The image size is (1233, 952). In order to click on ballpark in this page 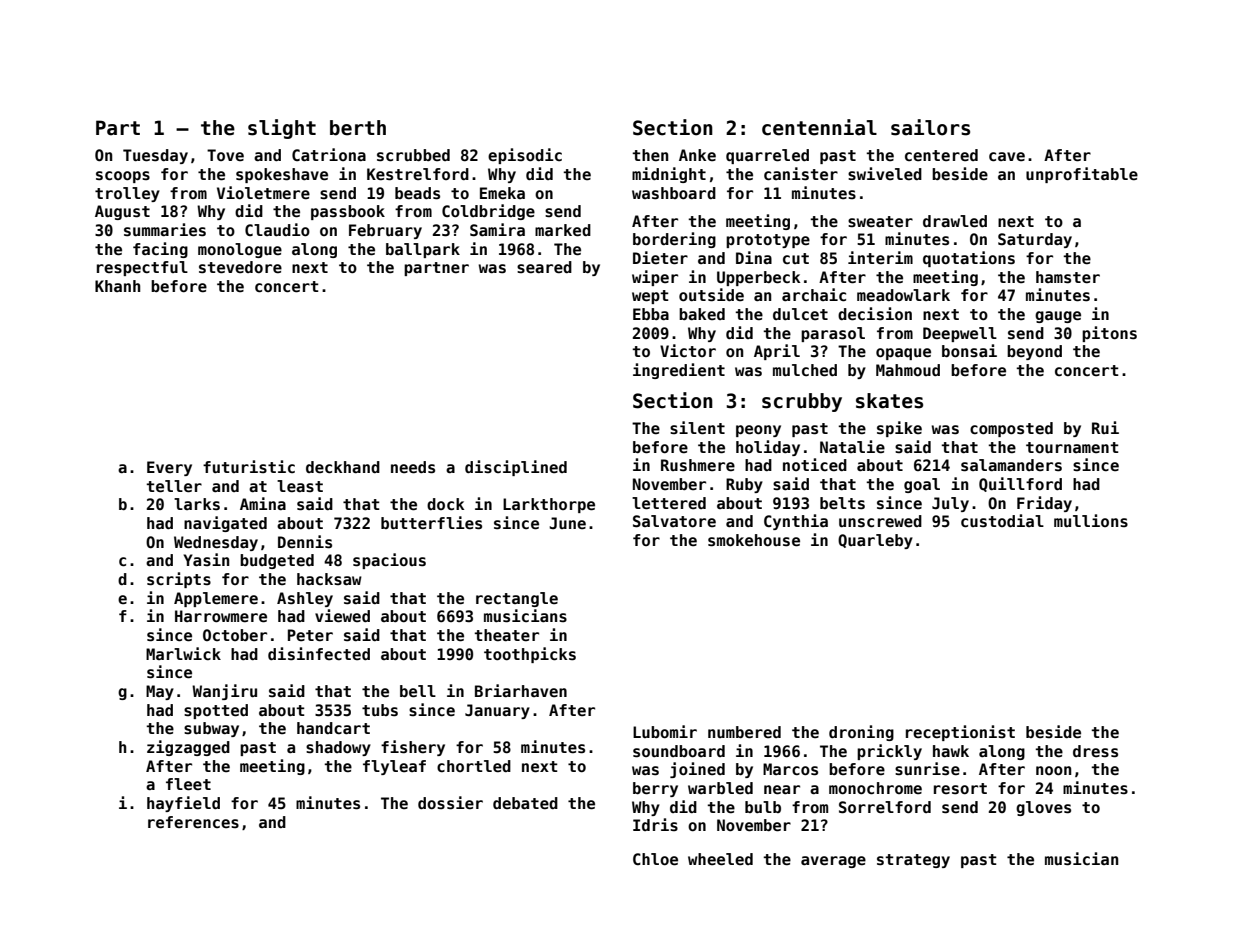, I will do `click(423, 250)`.
